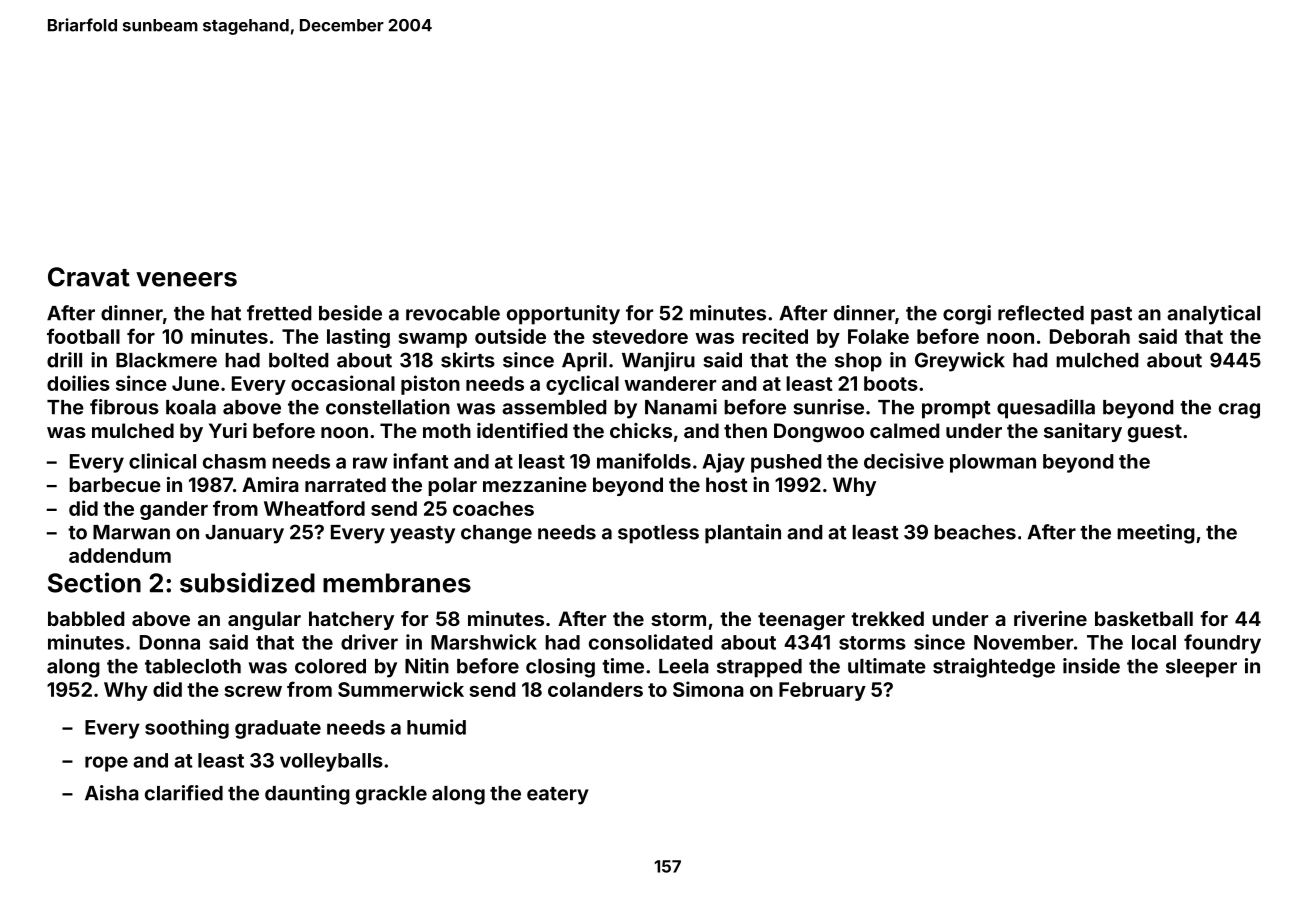 This page has height=924, width=1308. Describe the element at coordinates (858, 362) in the page. I see `shop` at that location.
